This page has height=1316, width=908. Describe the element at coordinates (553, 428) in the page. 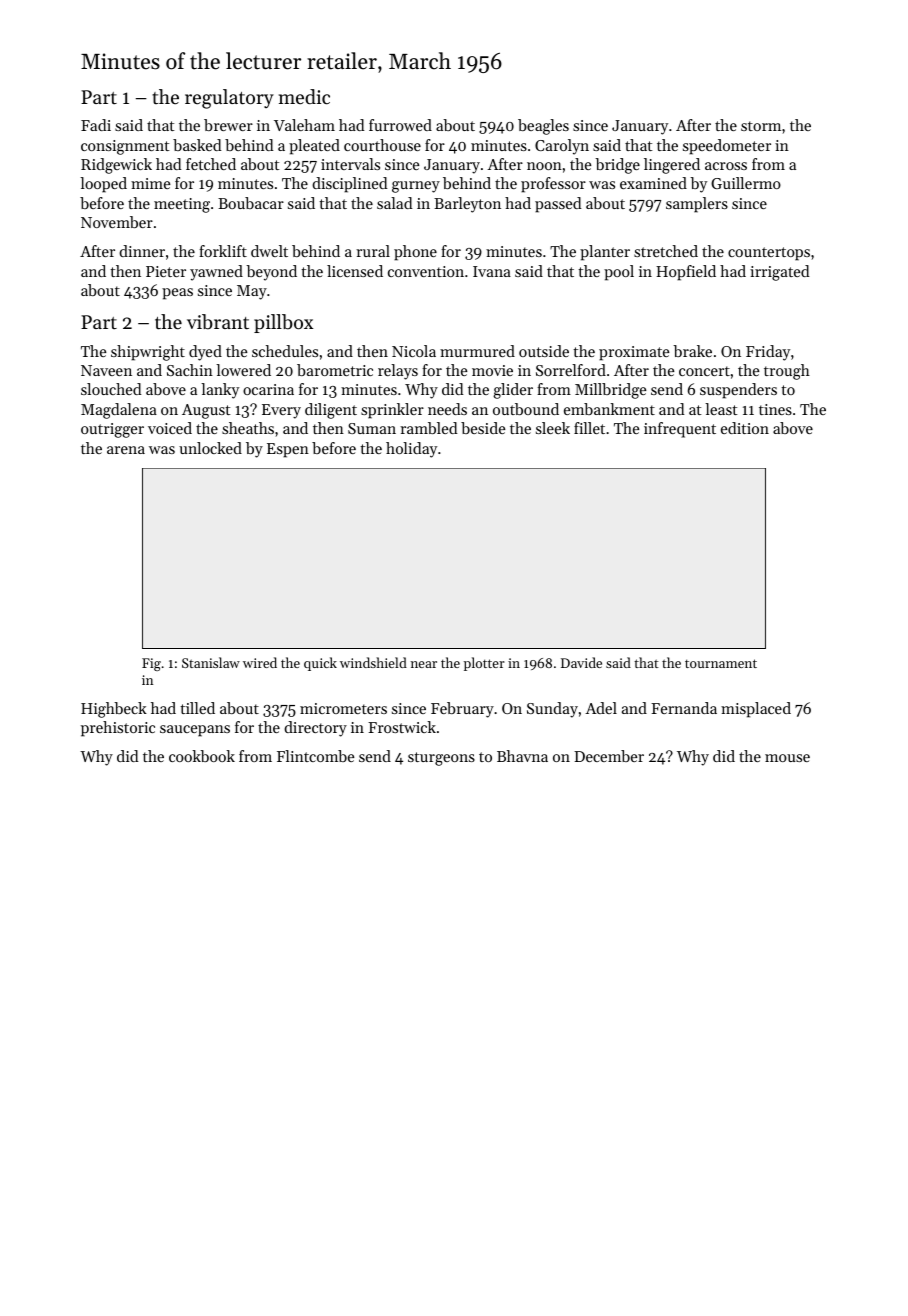

I see `sleek` at that location.
